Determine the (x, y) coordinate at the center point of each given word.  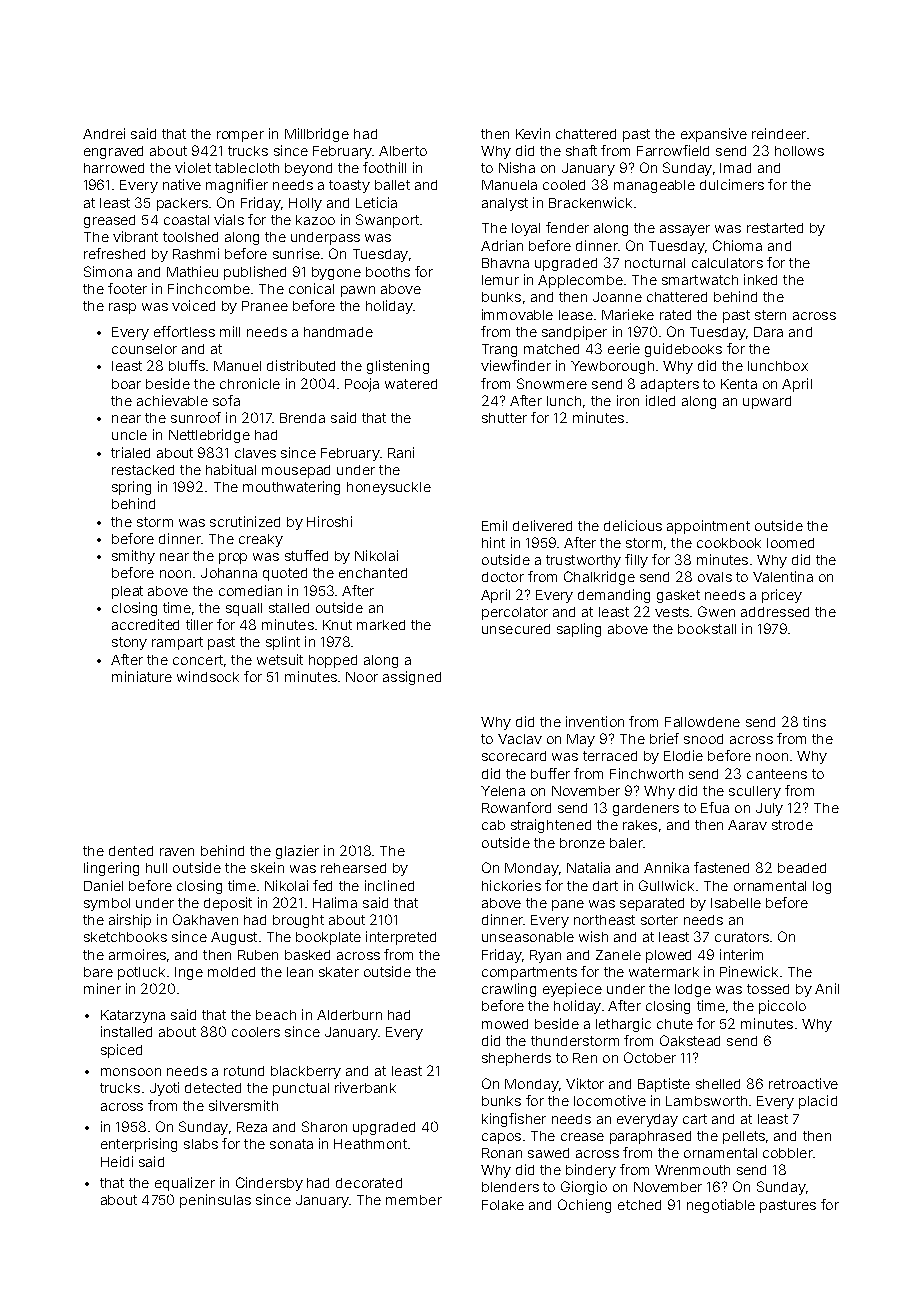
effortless (184, 331)
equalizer (185, 1184)
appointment (708, 527)
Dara (768, 332)
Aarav (747, 825)
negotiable (721, 1206)
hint (493, 542)
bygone (336, 273)
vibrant (135, 236)
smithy (133, 557)
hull (156, 868)
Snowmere (552, 383)
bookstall (707, 629)
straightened (551, 826)
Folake (503, 1205)
